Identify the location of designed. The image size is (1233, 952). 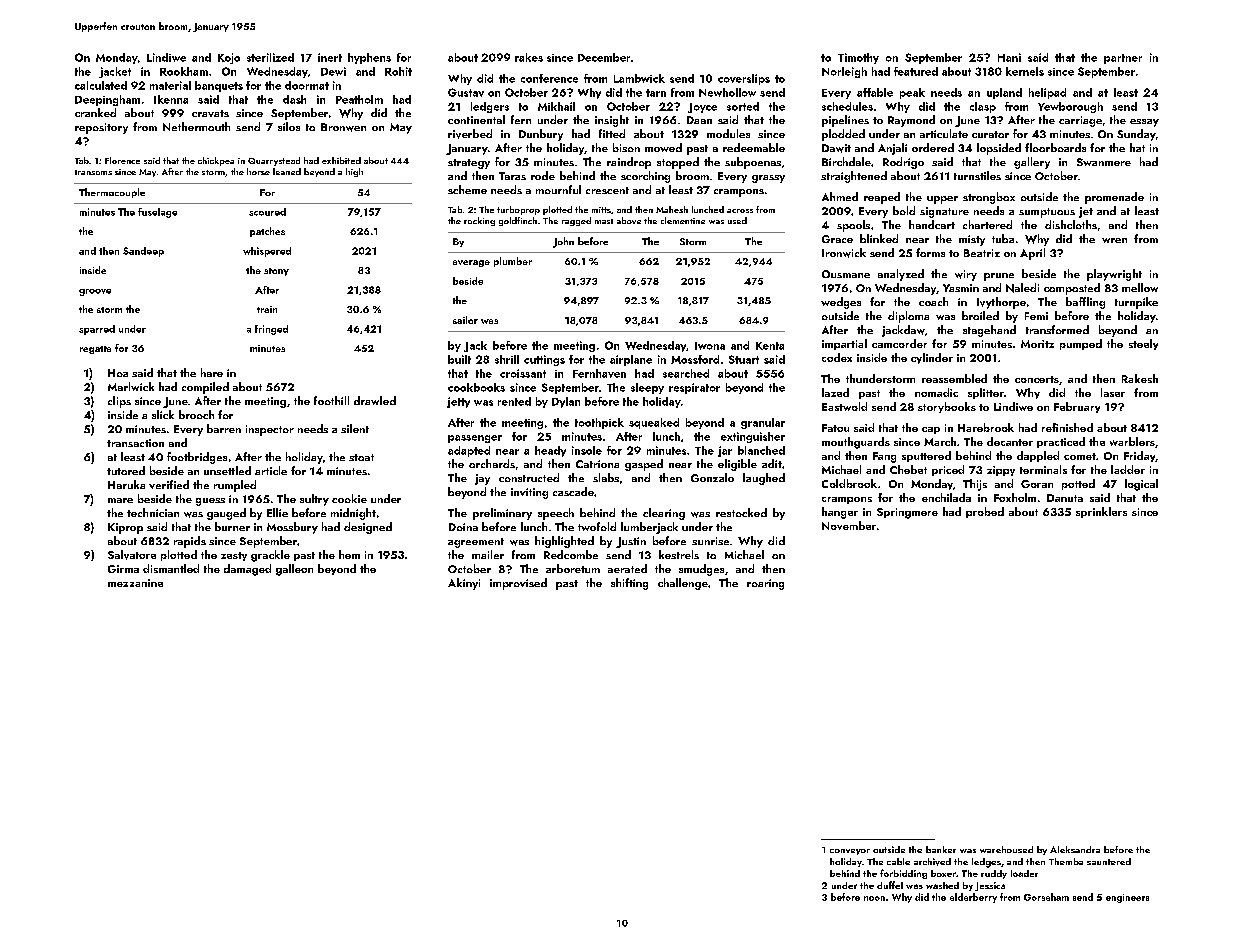
(368, 528).
